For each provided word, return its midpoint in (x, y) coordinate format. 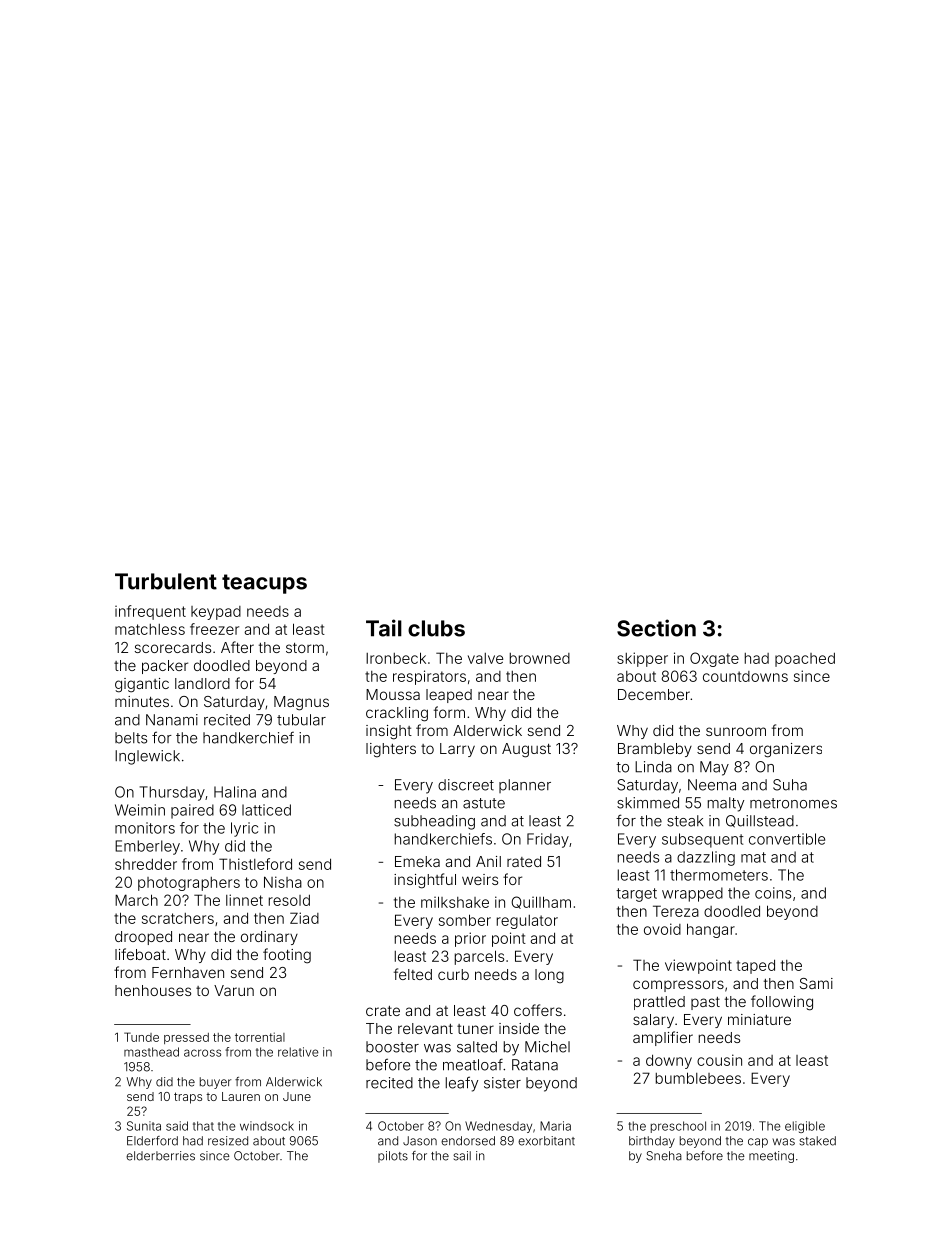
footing (287, 956)
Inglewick (147, 757)
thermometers (719, 875)
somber (465, 920)
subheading (434, 822)
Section (656, 628)
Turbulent (166, 581)
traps (188, 1098)
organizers (786, 750)
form (449, 712)
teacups (264, 584)
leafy (462, 1084)
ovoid (662, 929)
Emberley (147, 847)
